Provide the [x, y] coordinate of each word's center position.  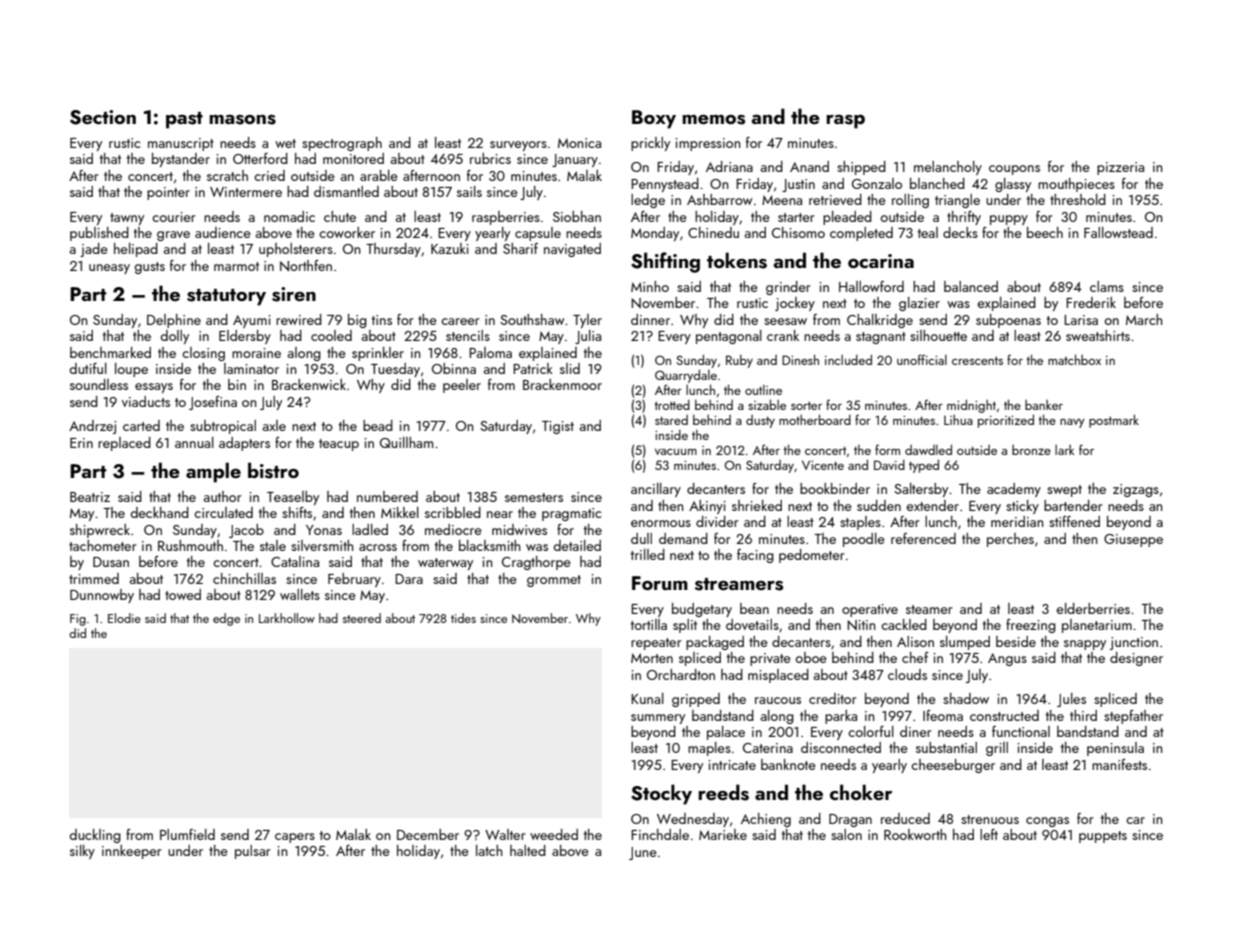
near [500, 514]
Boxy [654, 119]
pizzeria [1120, 168]
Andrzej [92, 427]
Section [103, 117]
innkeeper [132, 852]
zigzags [1136, 490]
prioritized [1006, 421]
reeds [723, 792]
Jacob [246, 531]
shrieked [757, 505]
